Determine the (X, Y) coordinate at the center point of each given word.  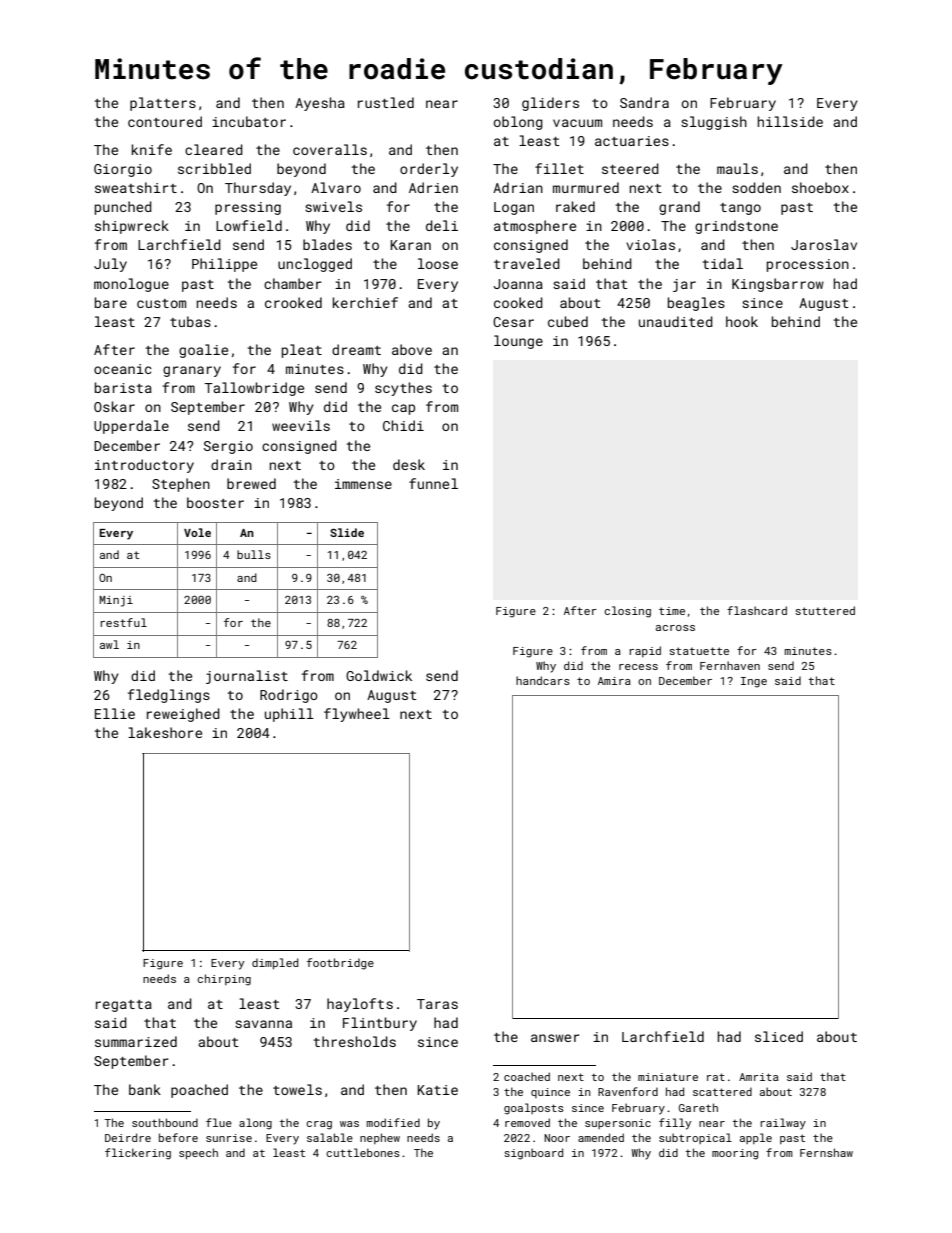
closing (627, 612)
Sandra (644, 102)
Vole (197, 532)
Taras (437, 1004)
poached (199, 1091)
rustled (386, 102)
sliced (779, 1036)
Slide (347, 532)
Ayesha (320, 104)
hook (742, 321)
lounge (518, 342)
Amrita (758, 1077)
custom (161, 303)
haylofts (360, 1005)
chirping (224, 980)
